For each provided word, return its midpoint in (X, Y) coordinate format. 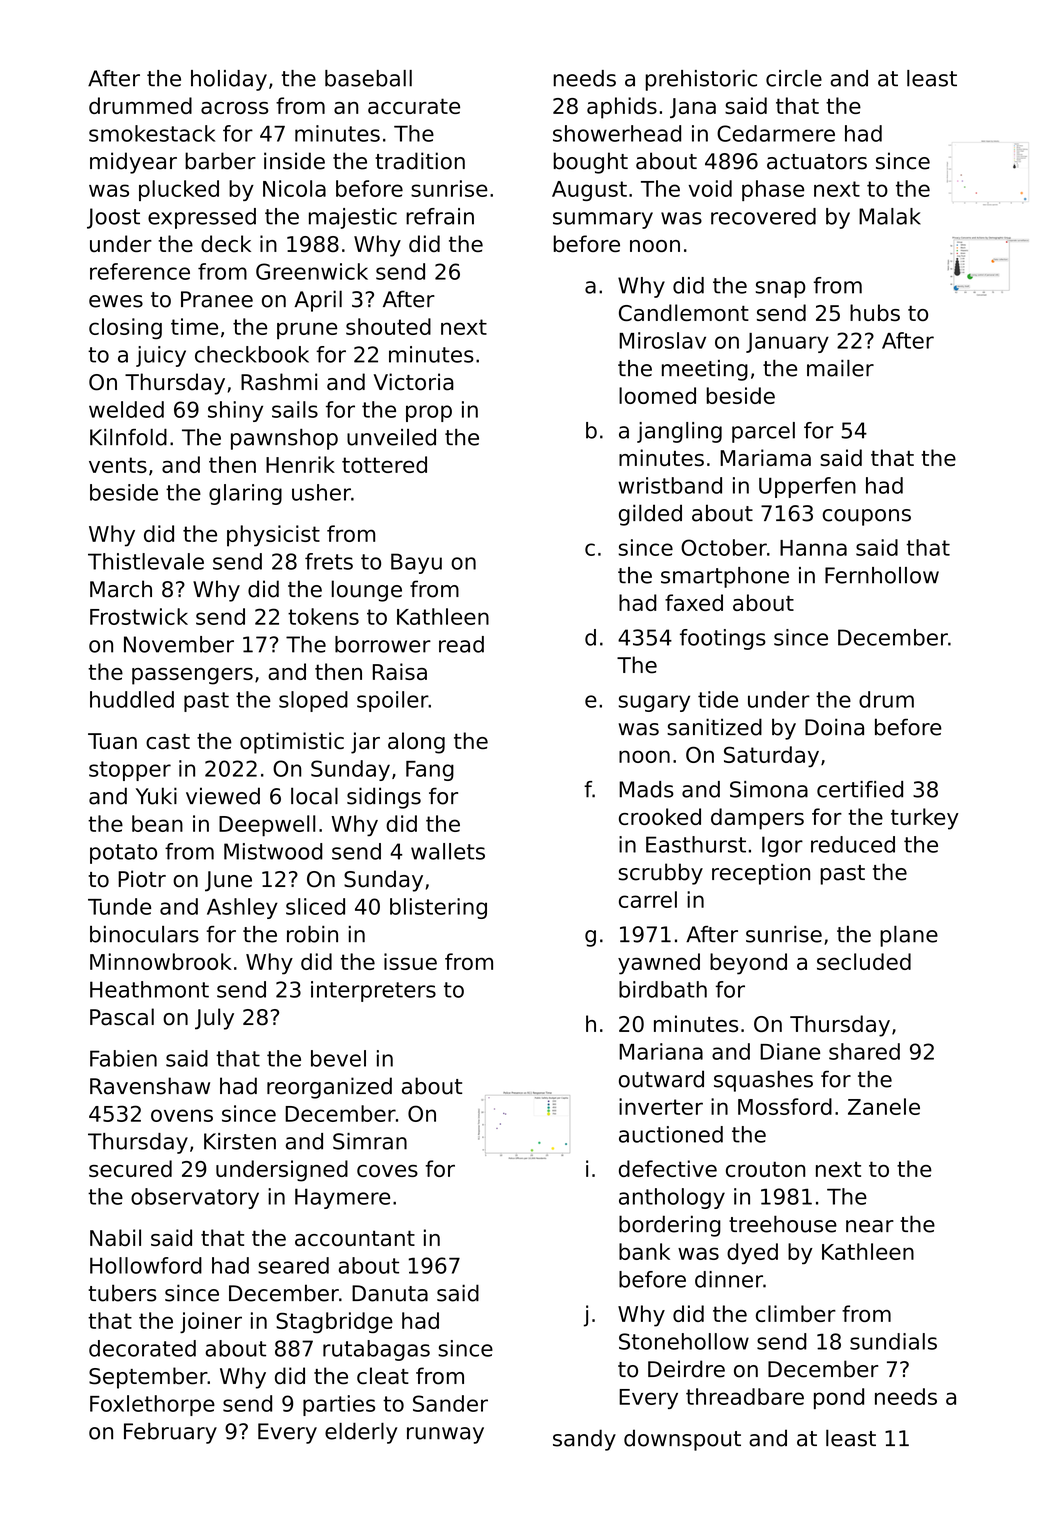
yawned (659, 964)
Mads (646, 789)
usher (321, 492)
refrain (440, 216)
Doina (834, 727)
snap (781, 289)
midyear (133, 163)
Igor (782, 846)
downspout (682, 1440)
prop (429, 413)
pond (839, 1398)
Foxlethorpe (152, 1405)
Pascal (122, 1017)
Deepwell (267, 826)
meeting (705, 370)
